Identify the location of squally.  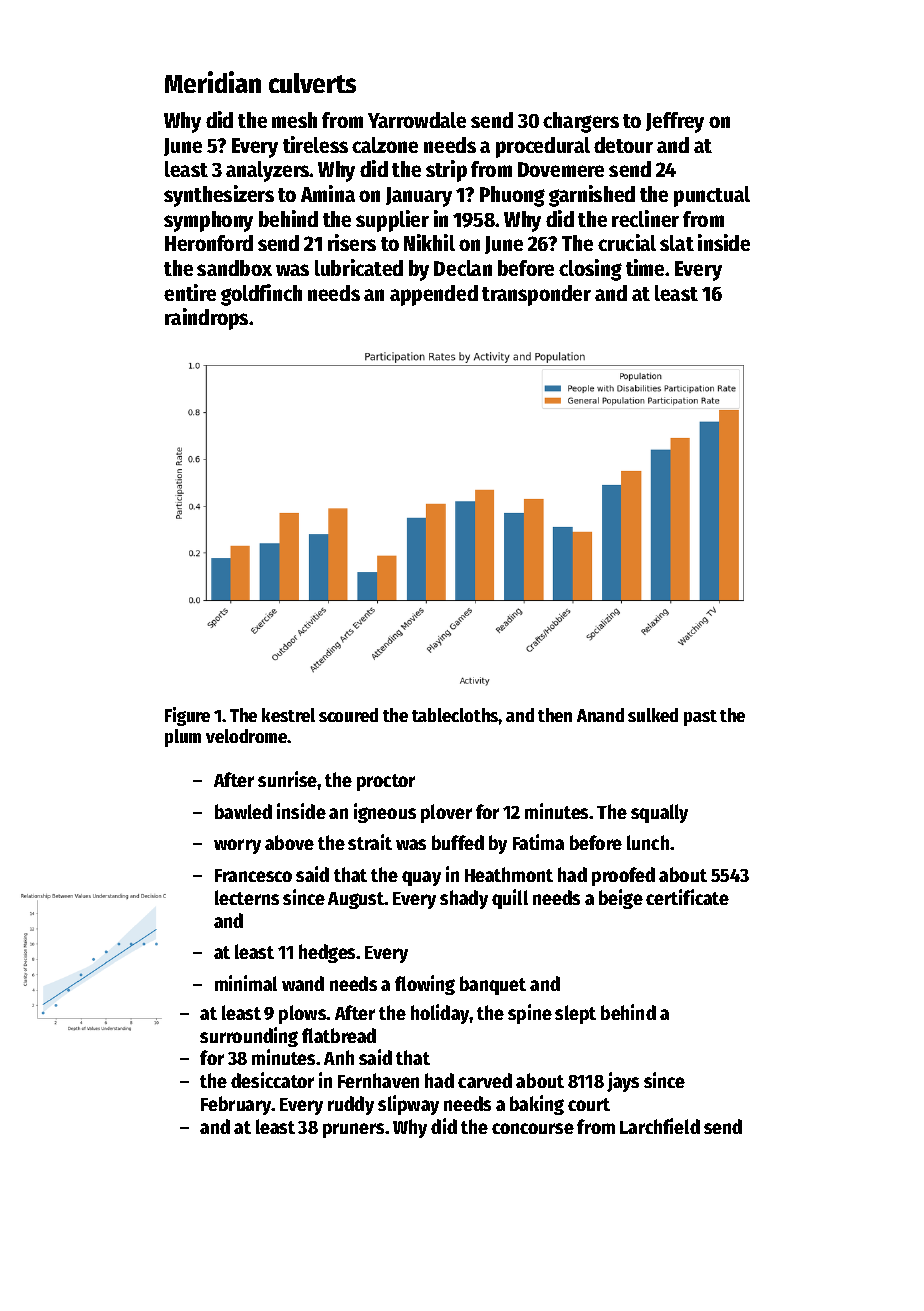
(659, 813).
